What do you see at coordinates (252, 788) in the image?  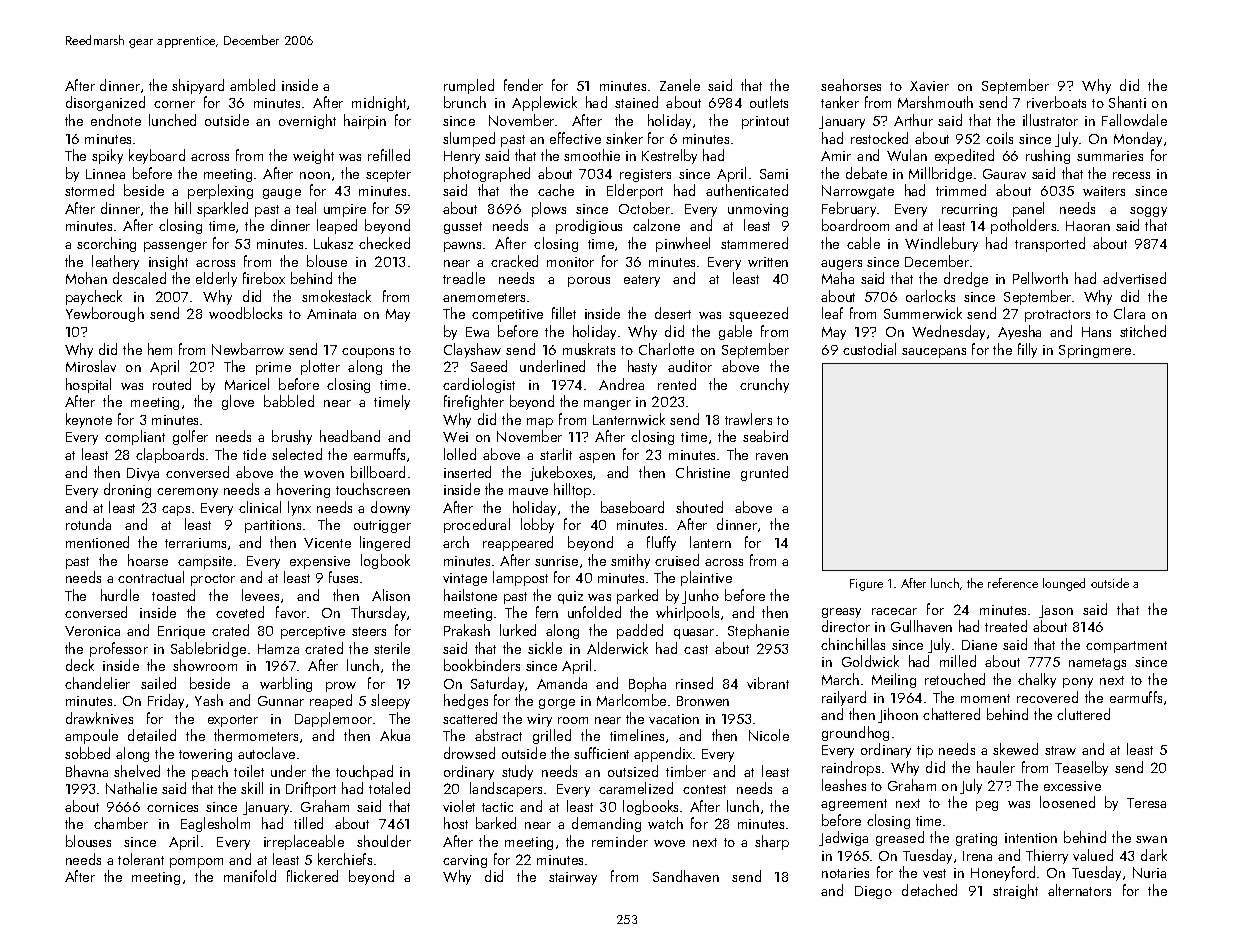 I see `skill` at bounding box center [252, 788].
